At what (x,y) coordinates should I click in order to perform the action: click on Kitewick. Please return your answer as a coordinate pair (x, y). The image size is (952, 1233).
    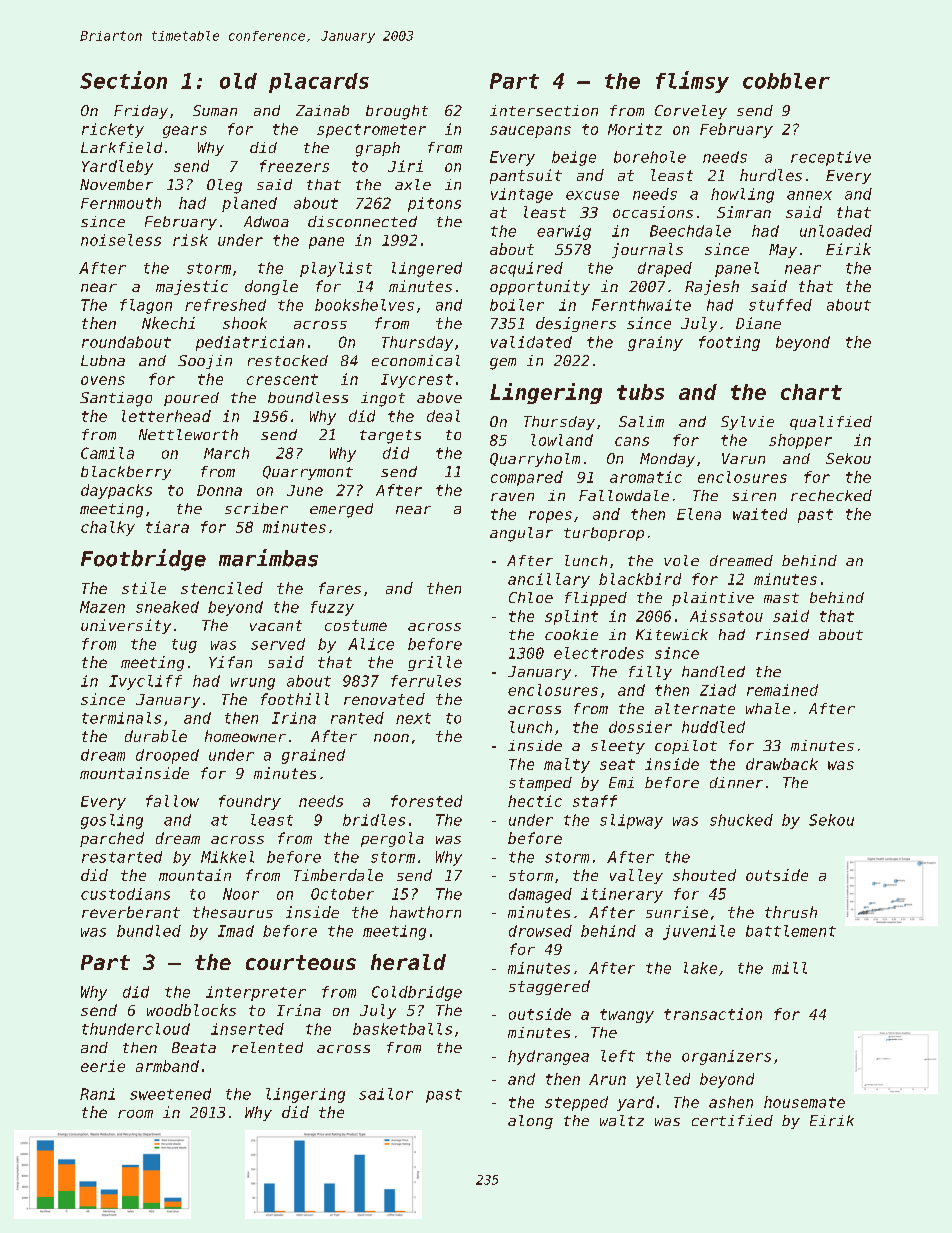
    Looking at the image, I should click on (672, 634).
